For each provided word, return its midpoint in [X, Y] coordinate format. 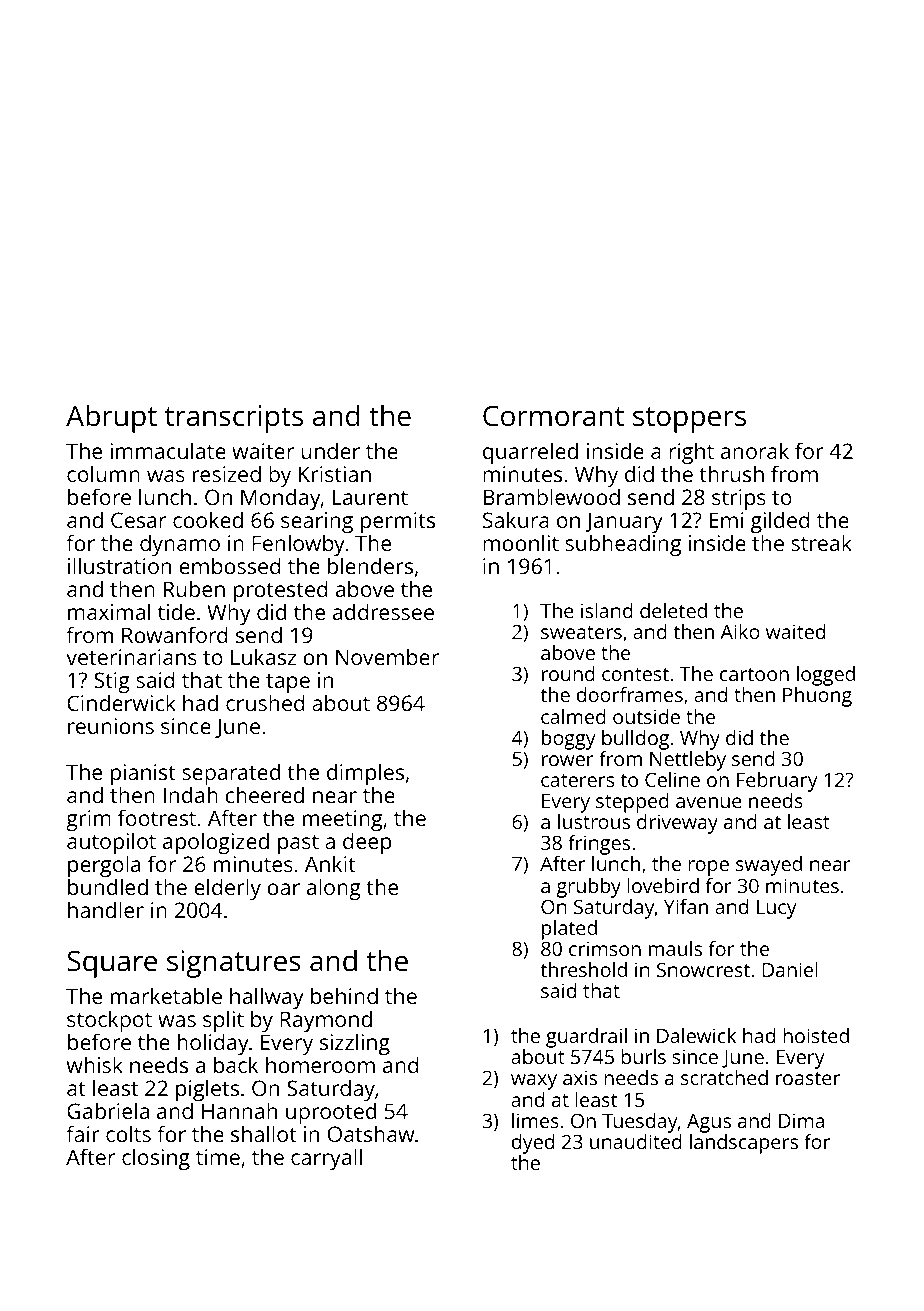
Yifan [686, 906]
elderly [227, 889]
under [330, 450]
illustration [119, 565]
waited [795, 631]
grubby [589, 888]
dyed [533, 1144]
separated [231, 775]
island [607, 610]
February [777, 782]
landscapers [744, 1144]
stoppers [689, 420]
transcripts [234, 419]
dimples [365, 775]
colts [128, 1133]
